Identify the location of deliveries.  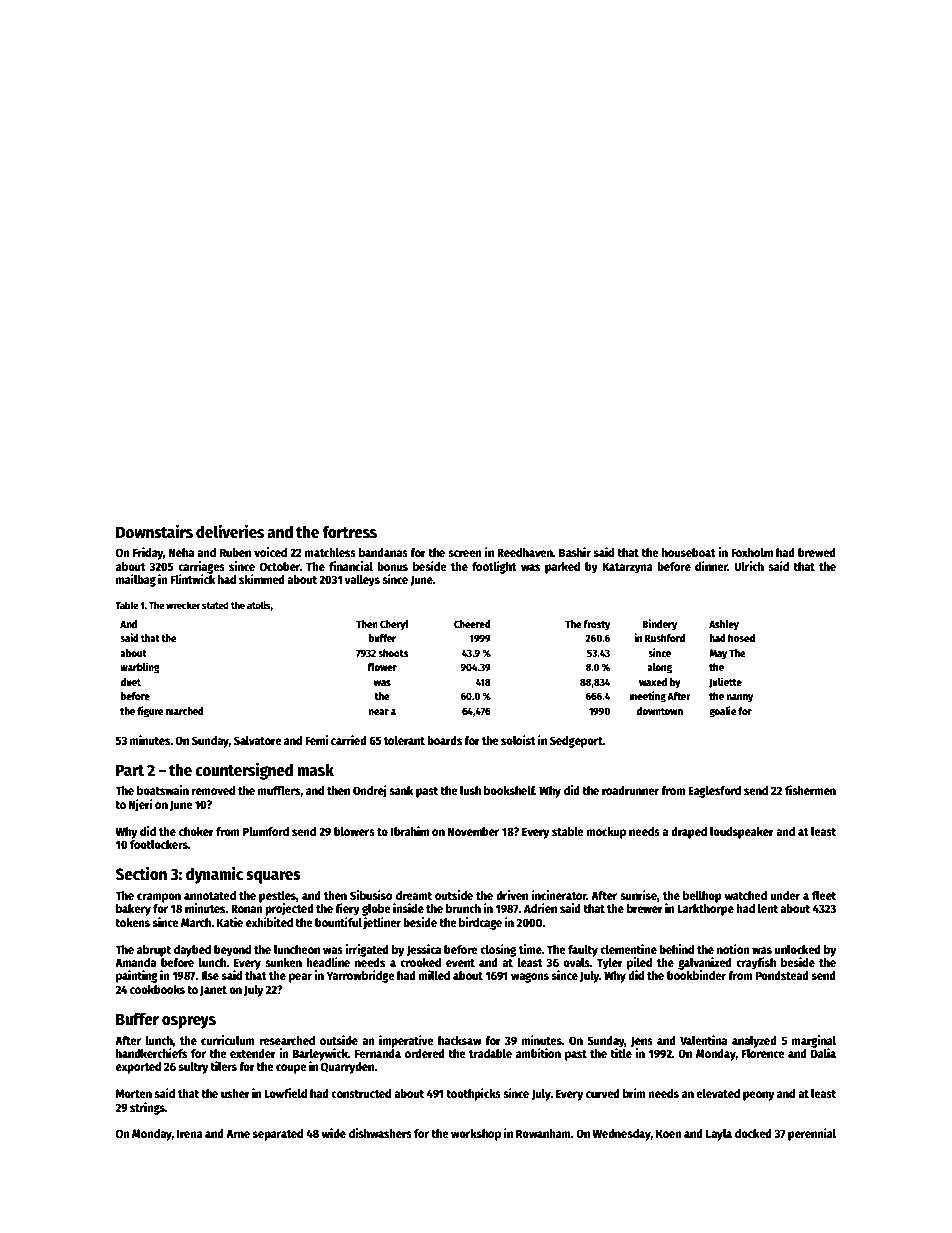
(230, 531).
